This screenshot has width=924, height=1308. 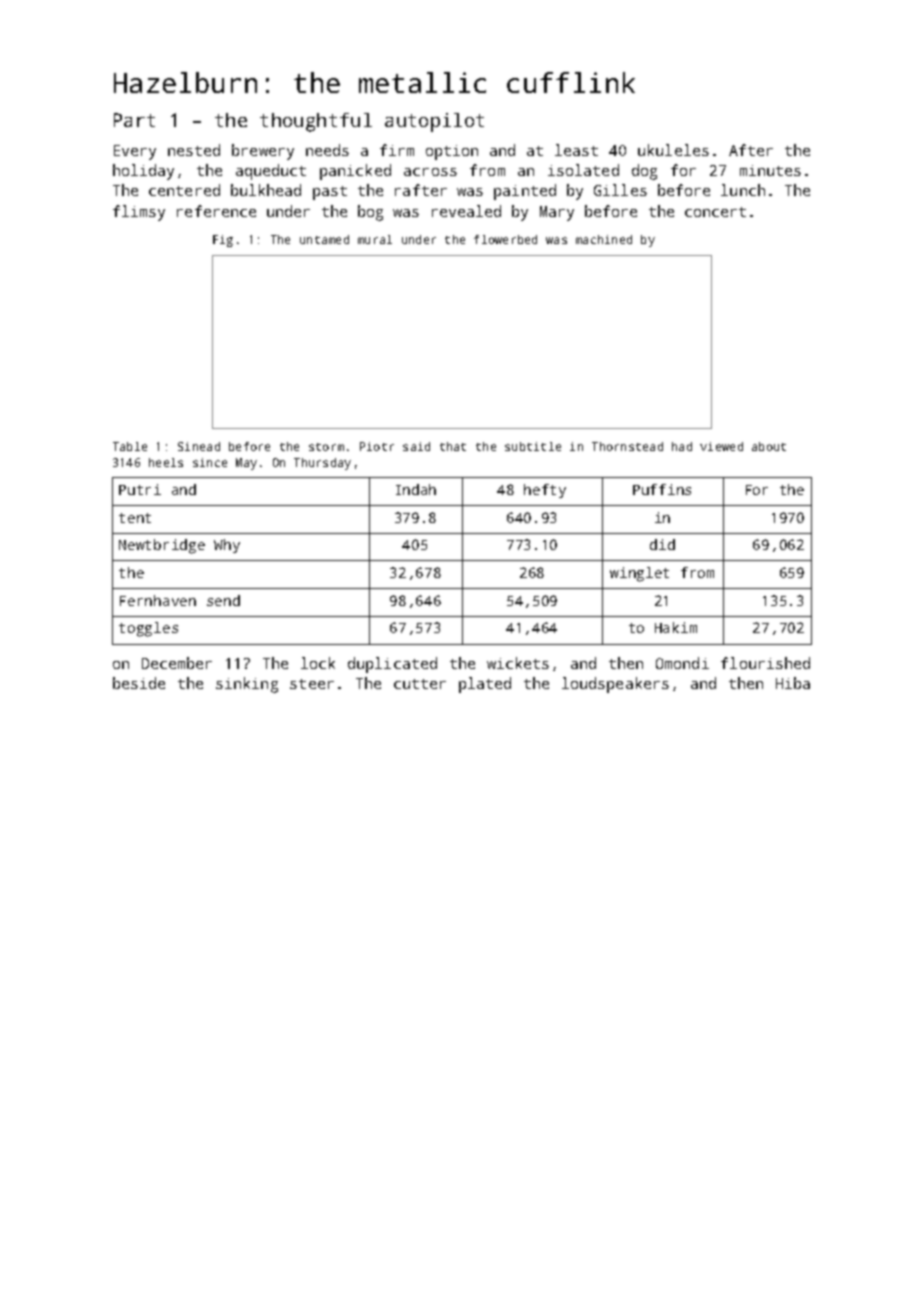 I want to click on Puffins, so click(x=662, y=489).
